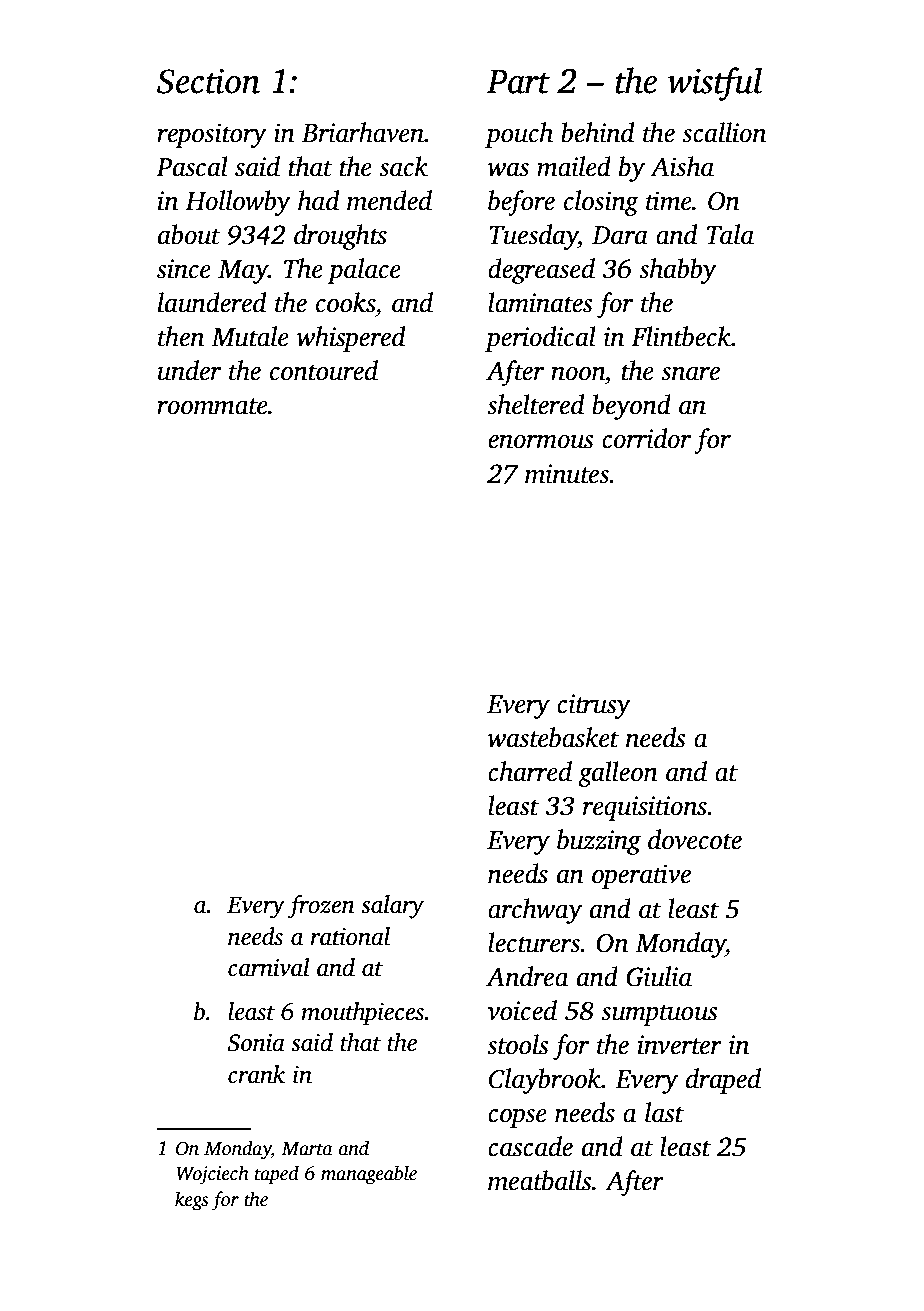  I want to click on charred, so click(530, 771).
